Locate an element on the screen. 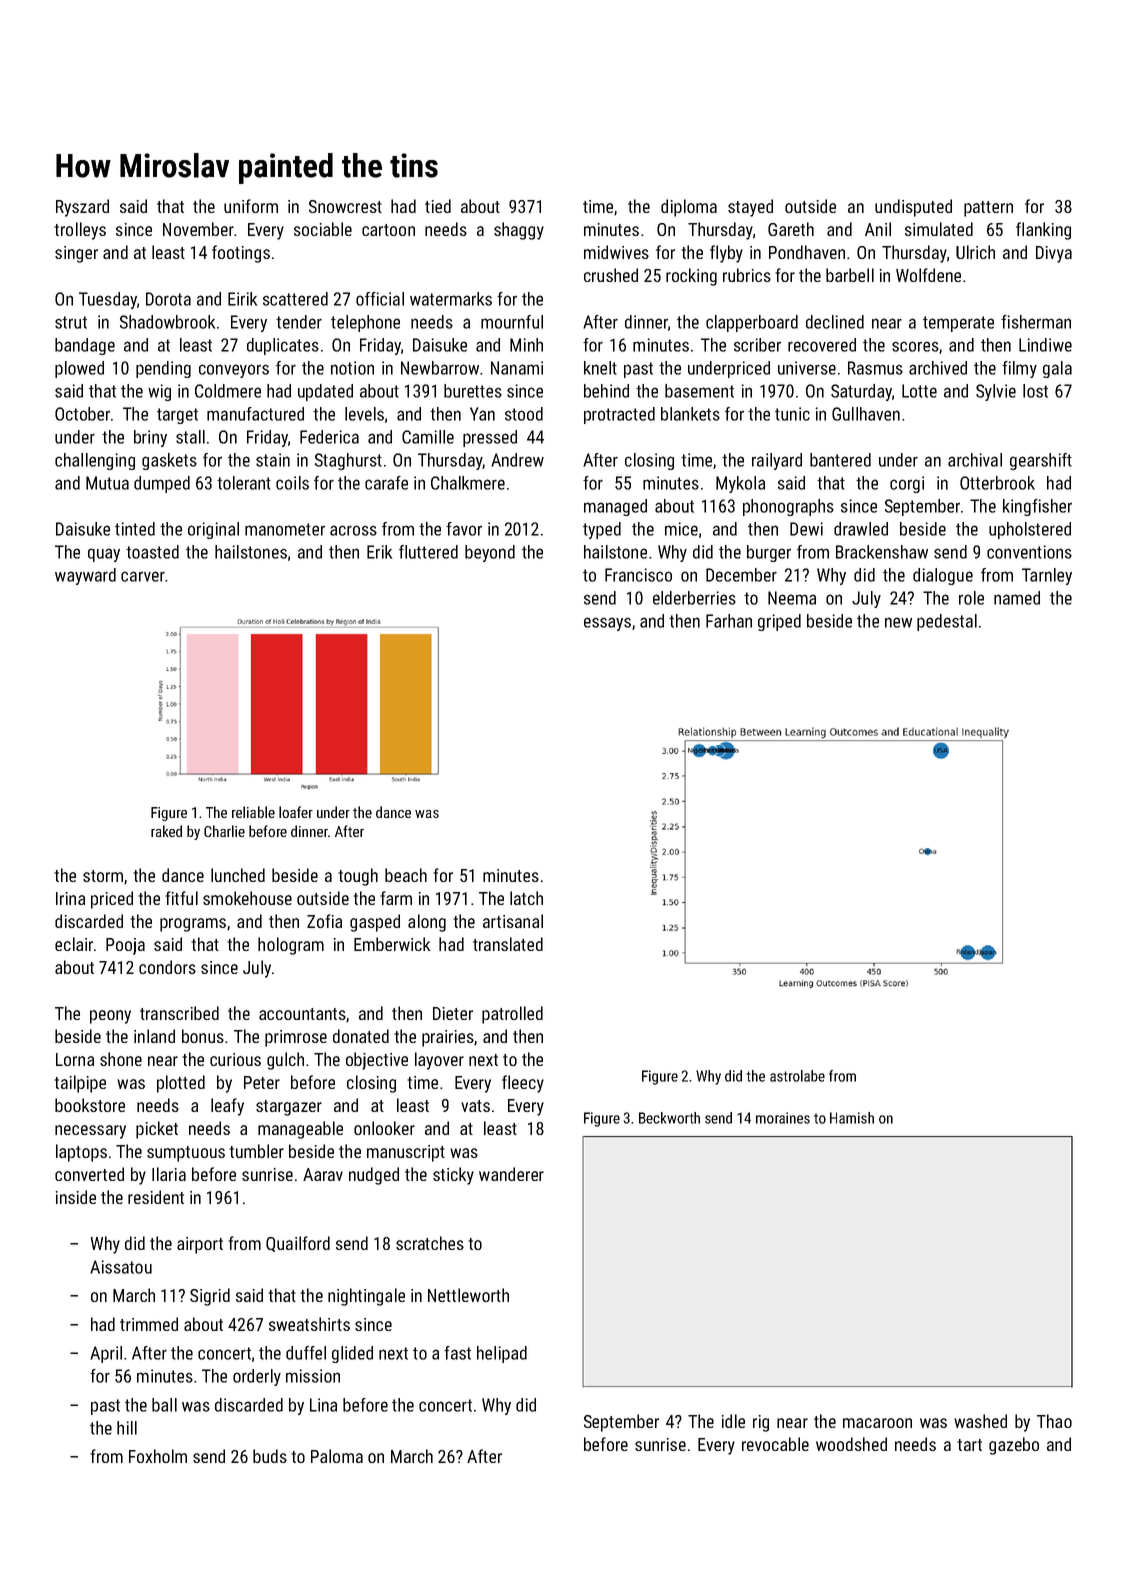 The height and width of the screenshot is (1594, 1127). favor is located at coordinates (464, 529).
